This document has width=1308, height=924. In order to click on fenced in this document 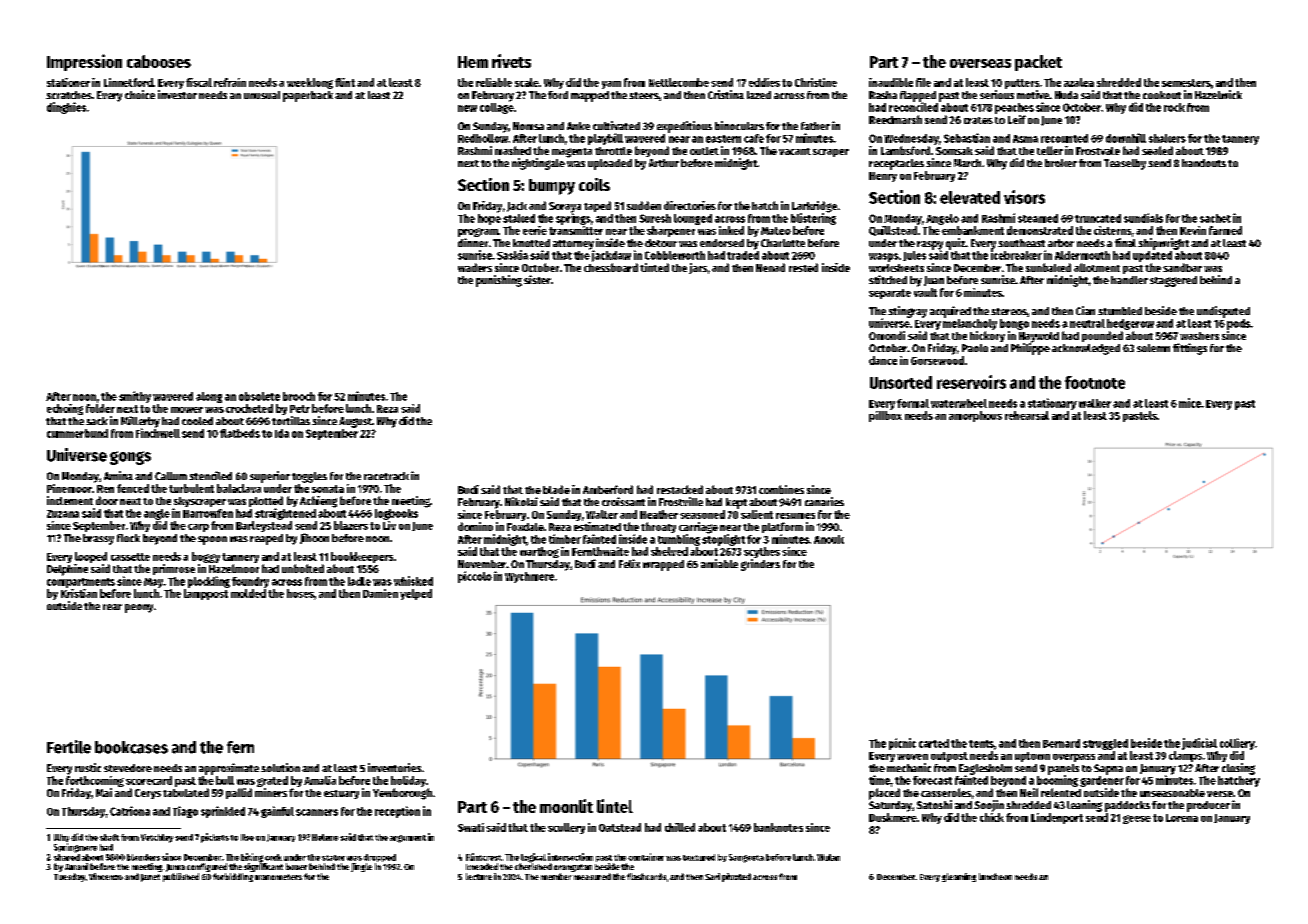, I will do `click(133, 488)`.
